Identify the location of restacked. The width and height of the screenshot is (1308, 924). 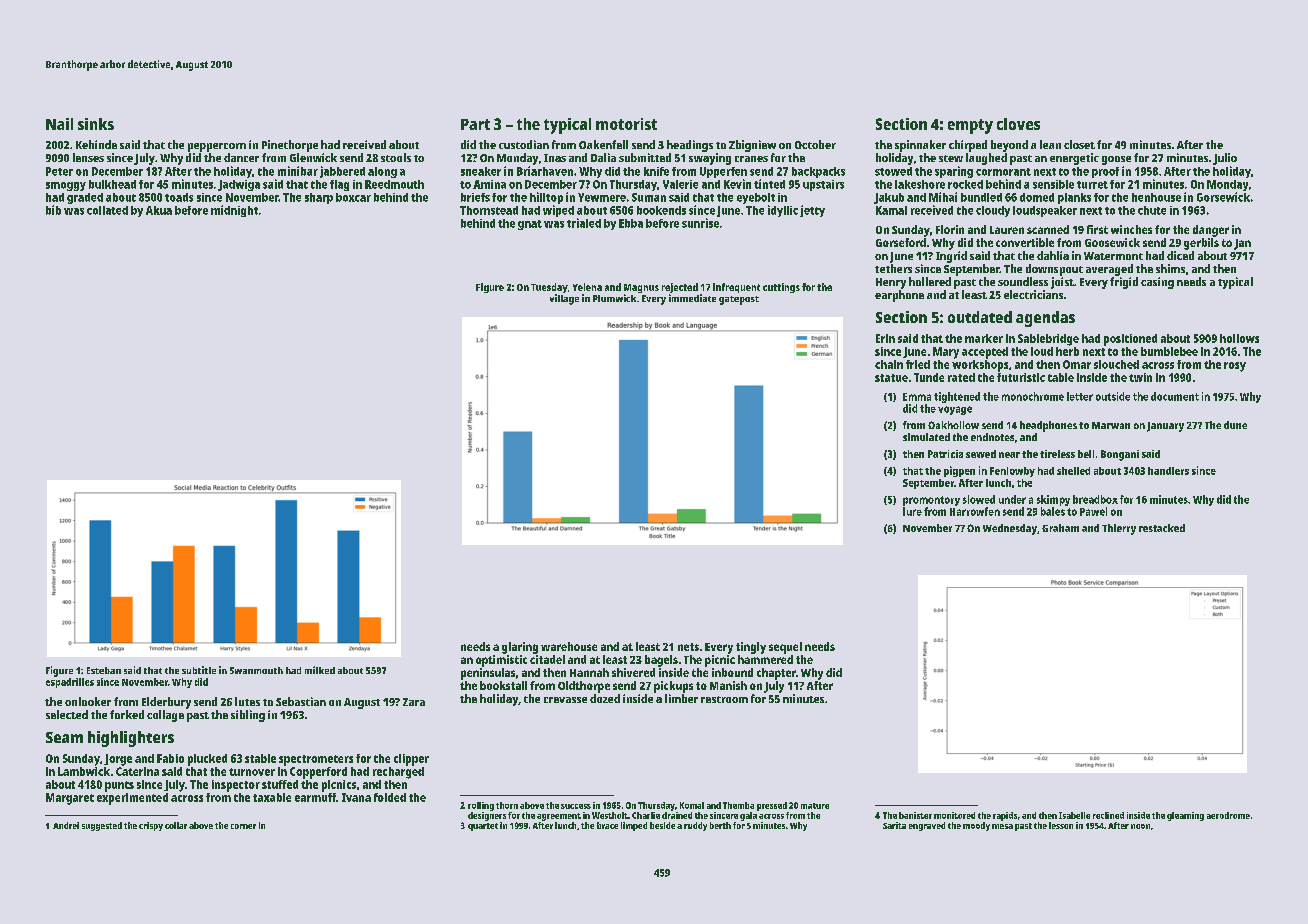
(1162, 528).
